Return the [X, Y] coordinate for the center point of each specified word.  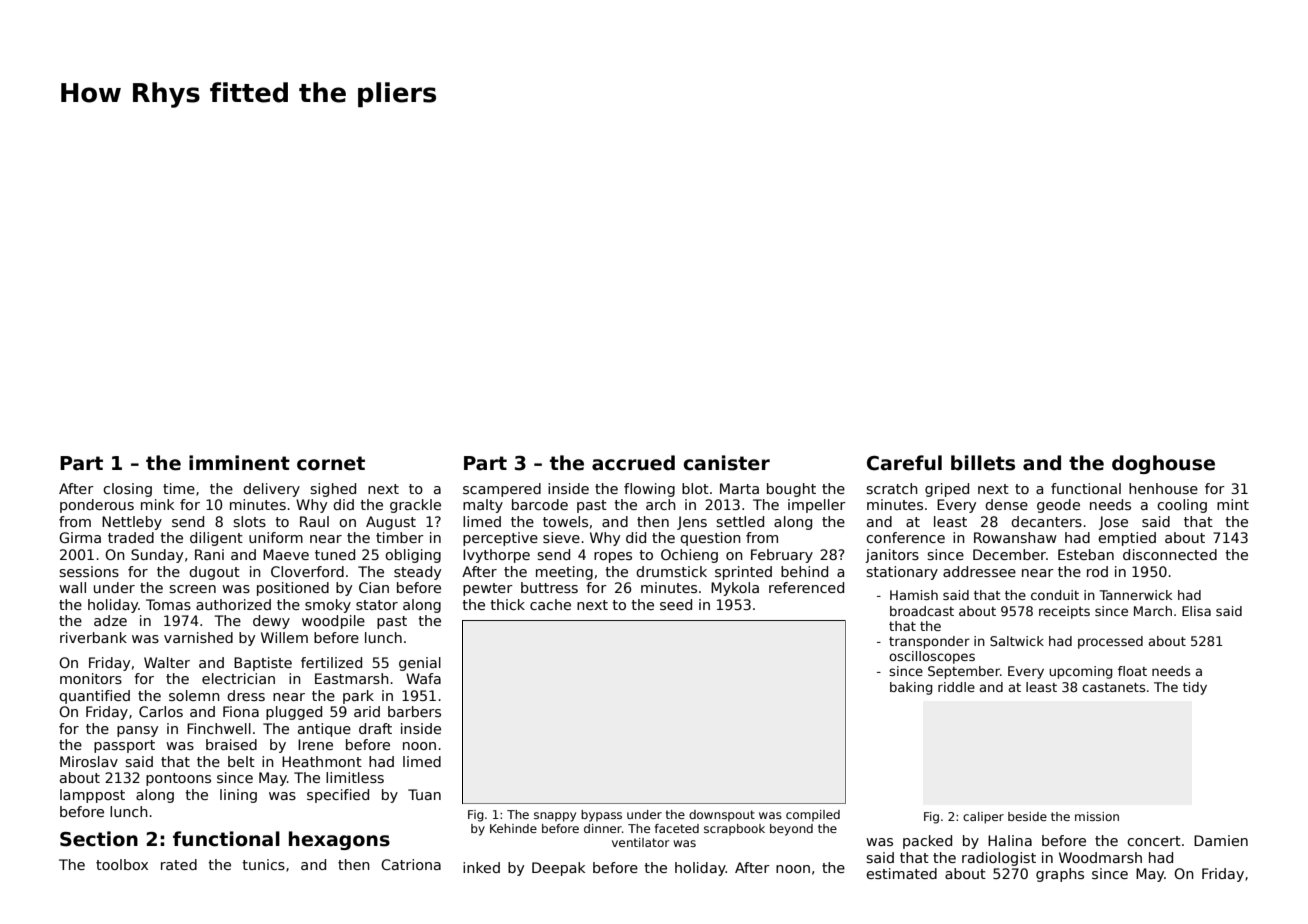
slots [249, 521]
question [710, 539]
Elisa [1196, 611]
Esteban [1086, 554]
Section [99, 839]
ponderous [97, 506]
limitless [355, 777]
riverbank [93, 637]
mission [1097, 816]
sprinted [743, 573]
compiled [813, 816]
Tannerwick [1135, 595]
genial [420, 664]
